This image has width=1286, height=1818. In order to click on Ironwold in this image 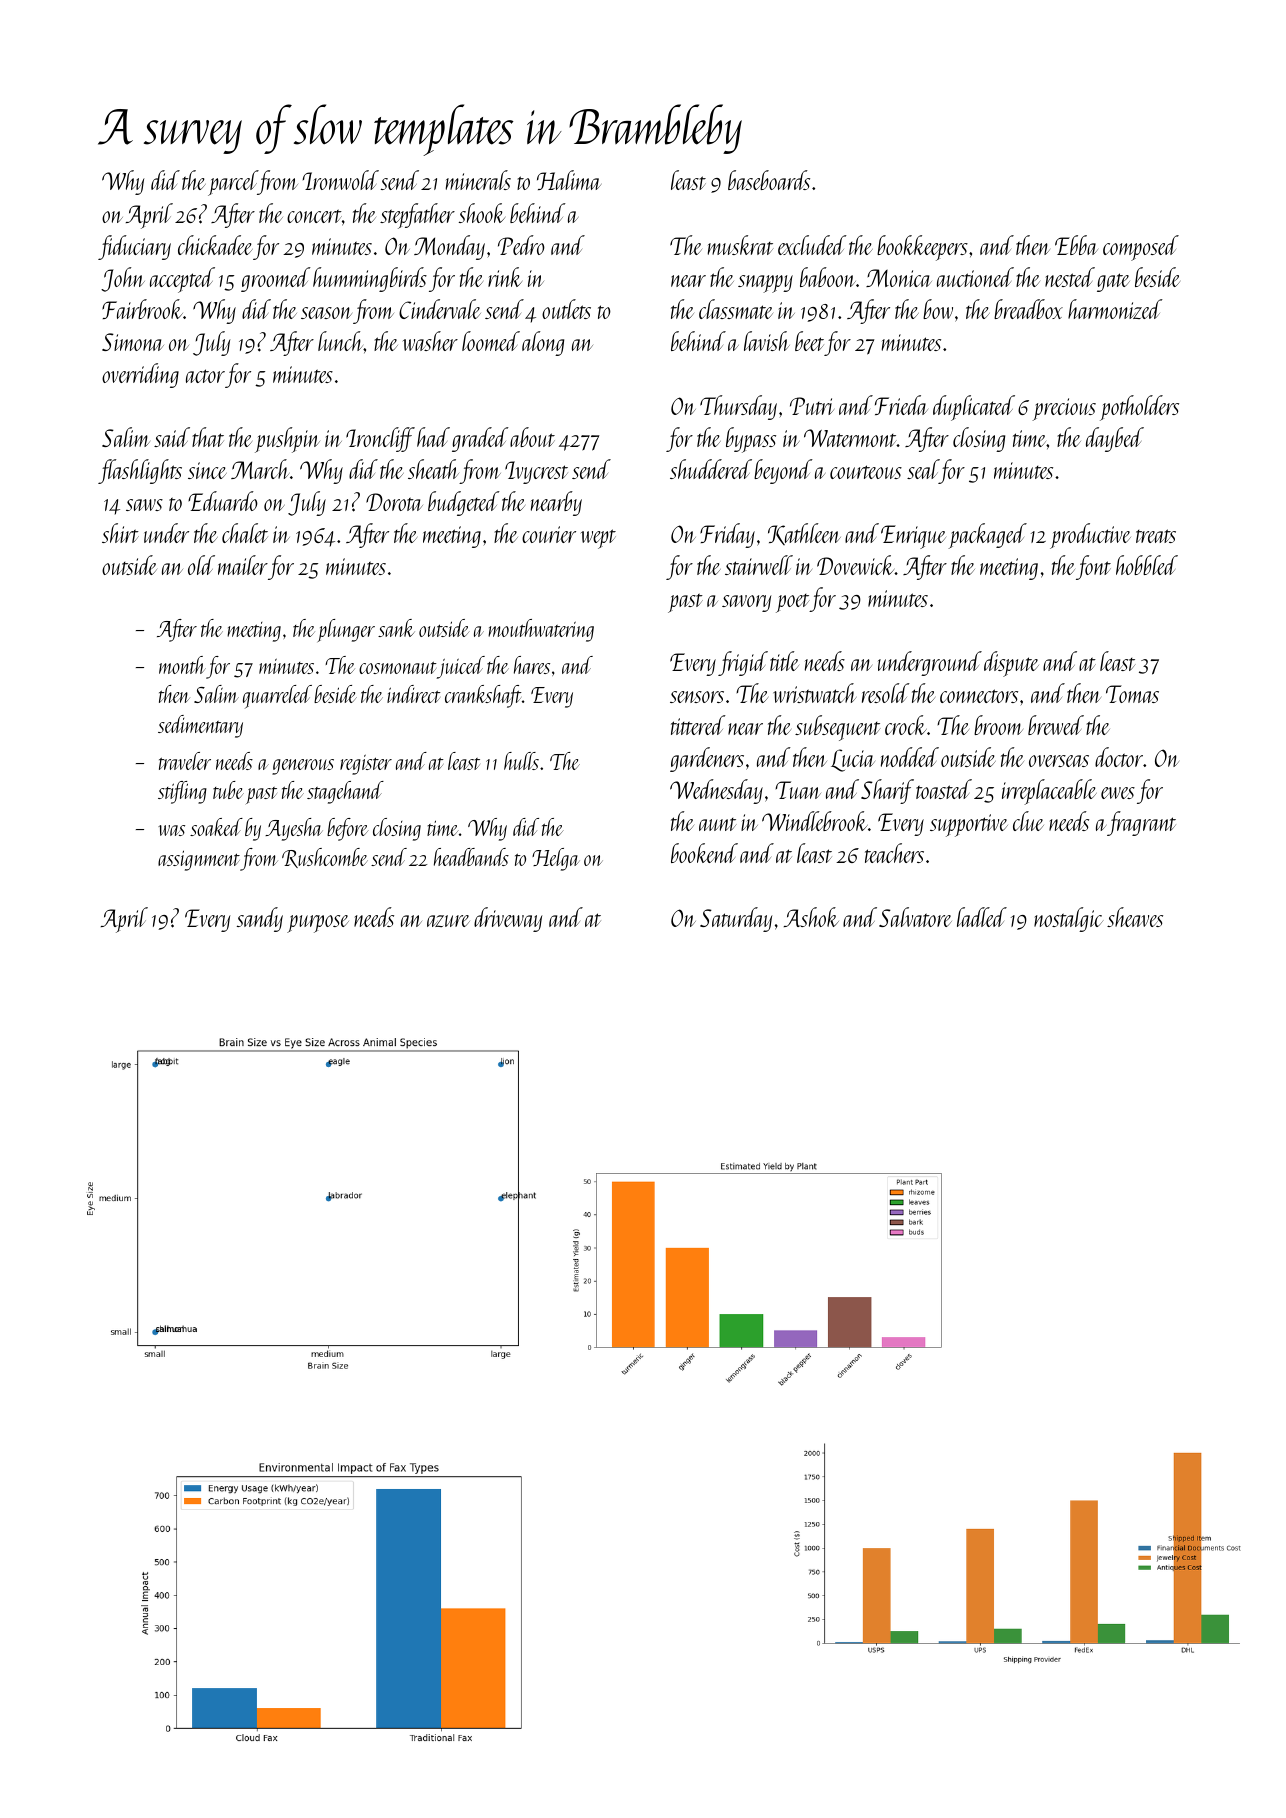, I will do `click(341, 180)`.
